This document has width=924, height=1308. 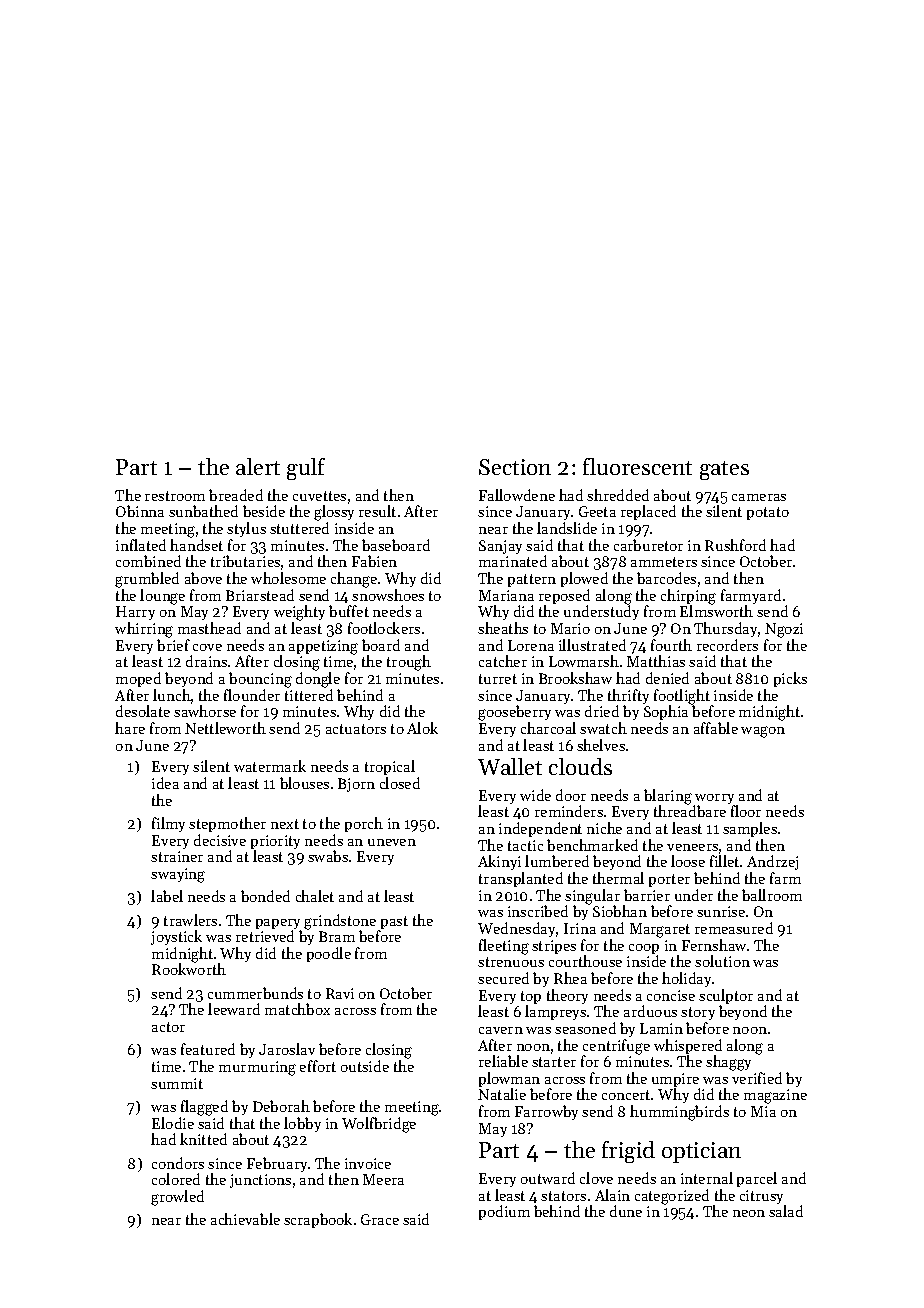 What do you see at coordinates (380, 1219) in the document?
I see `Grace` at bounding box center [380, 1219].
